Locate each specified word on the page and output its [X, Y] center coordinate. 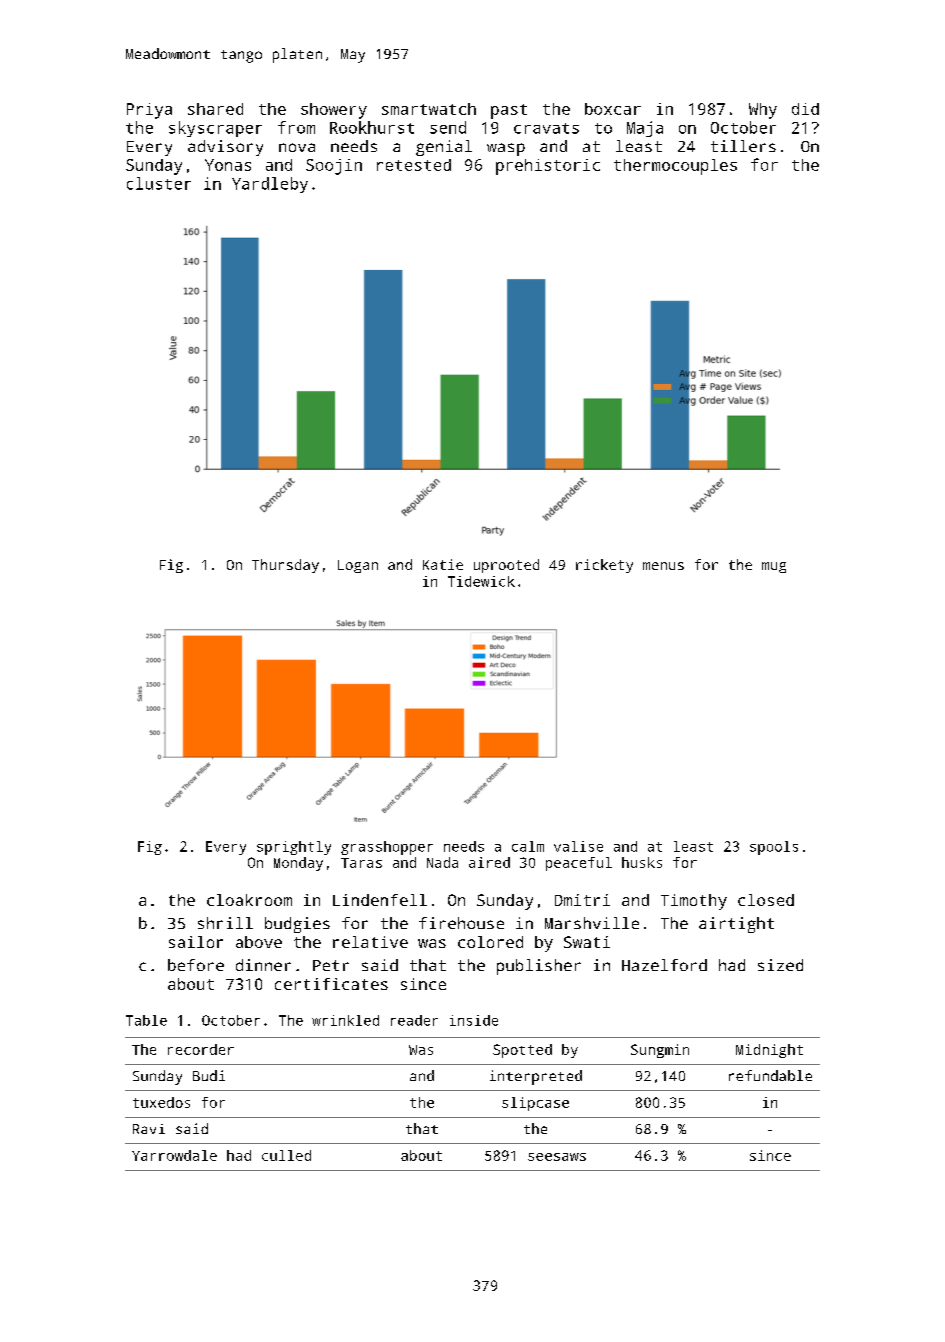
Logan [358, 566]
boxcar [613, 109]
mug [774, 567]
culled [286, 1155]
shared [215, 109]
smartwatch [429, 109]
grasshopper [387, 848]
